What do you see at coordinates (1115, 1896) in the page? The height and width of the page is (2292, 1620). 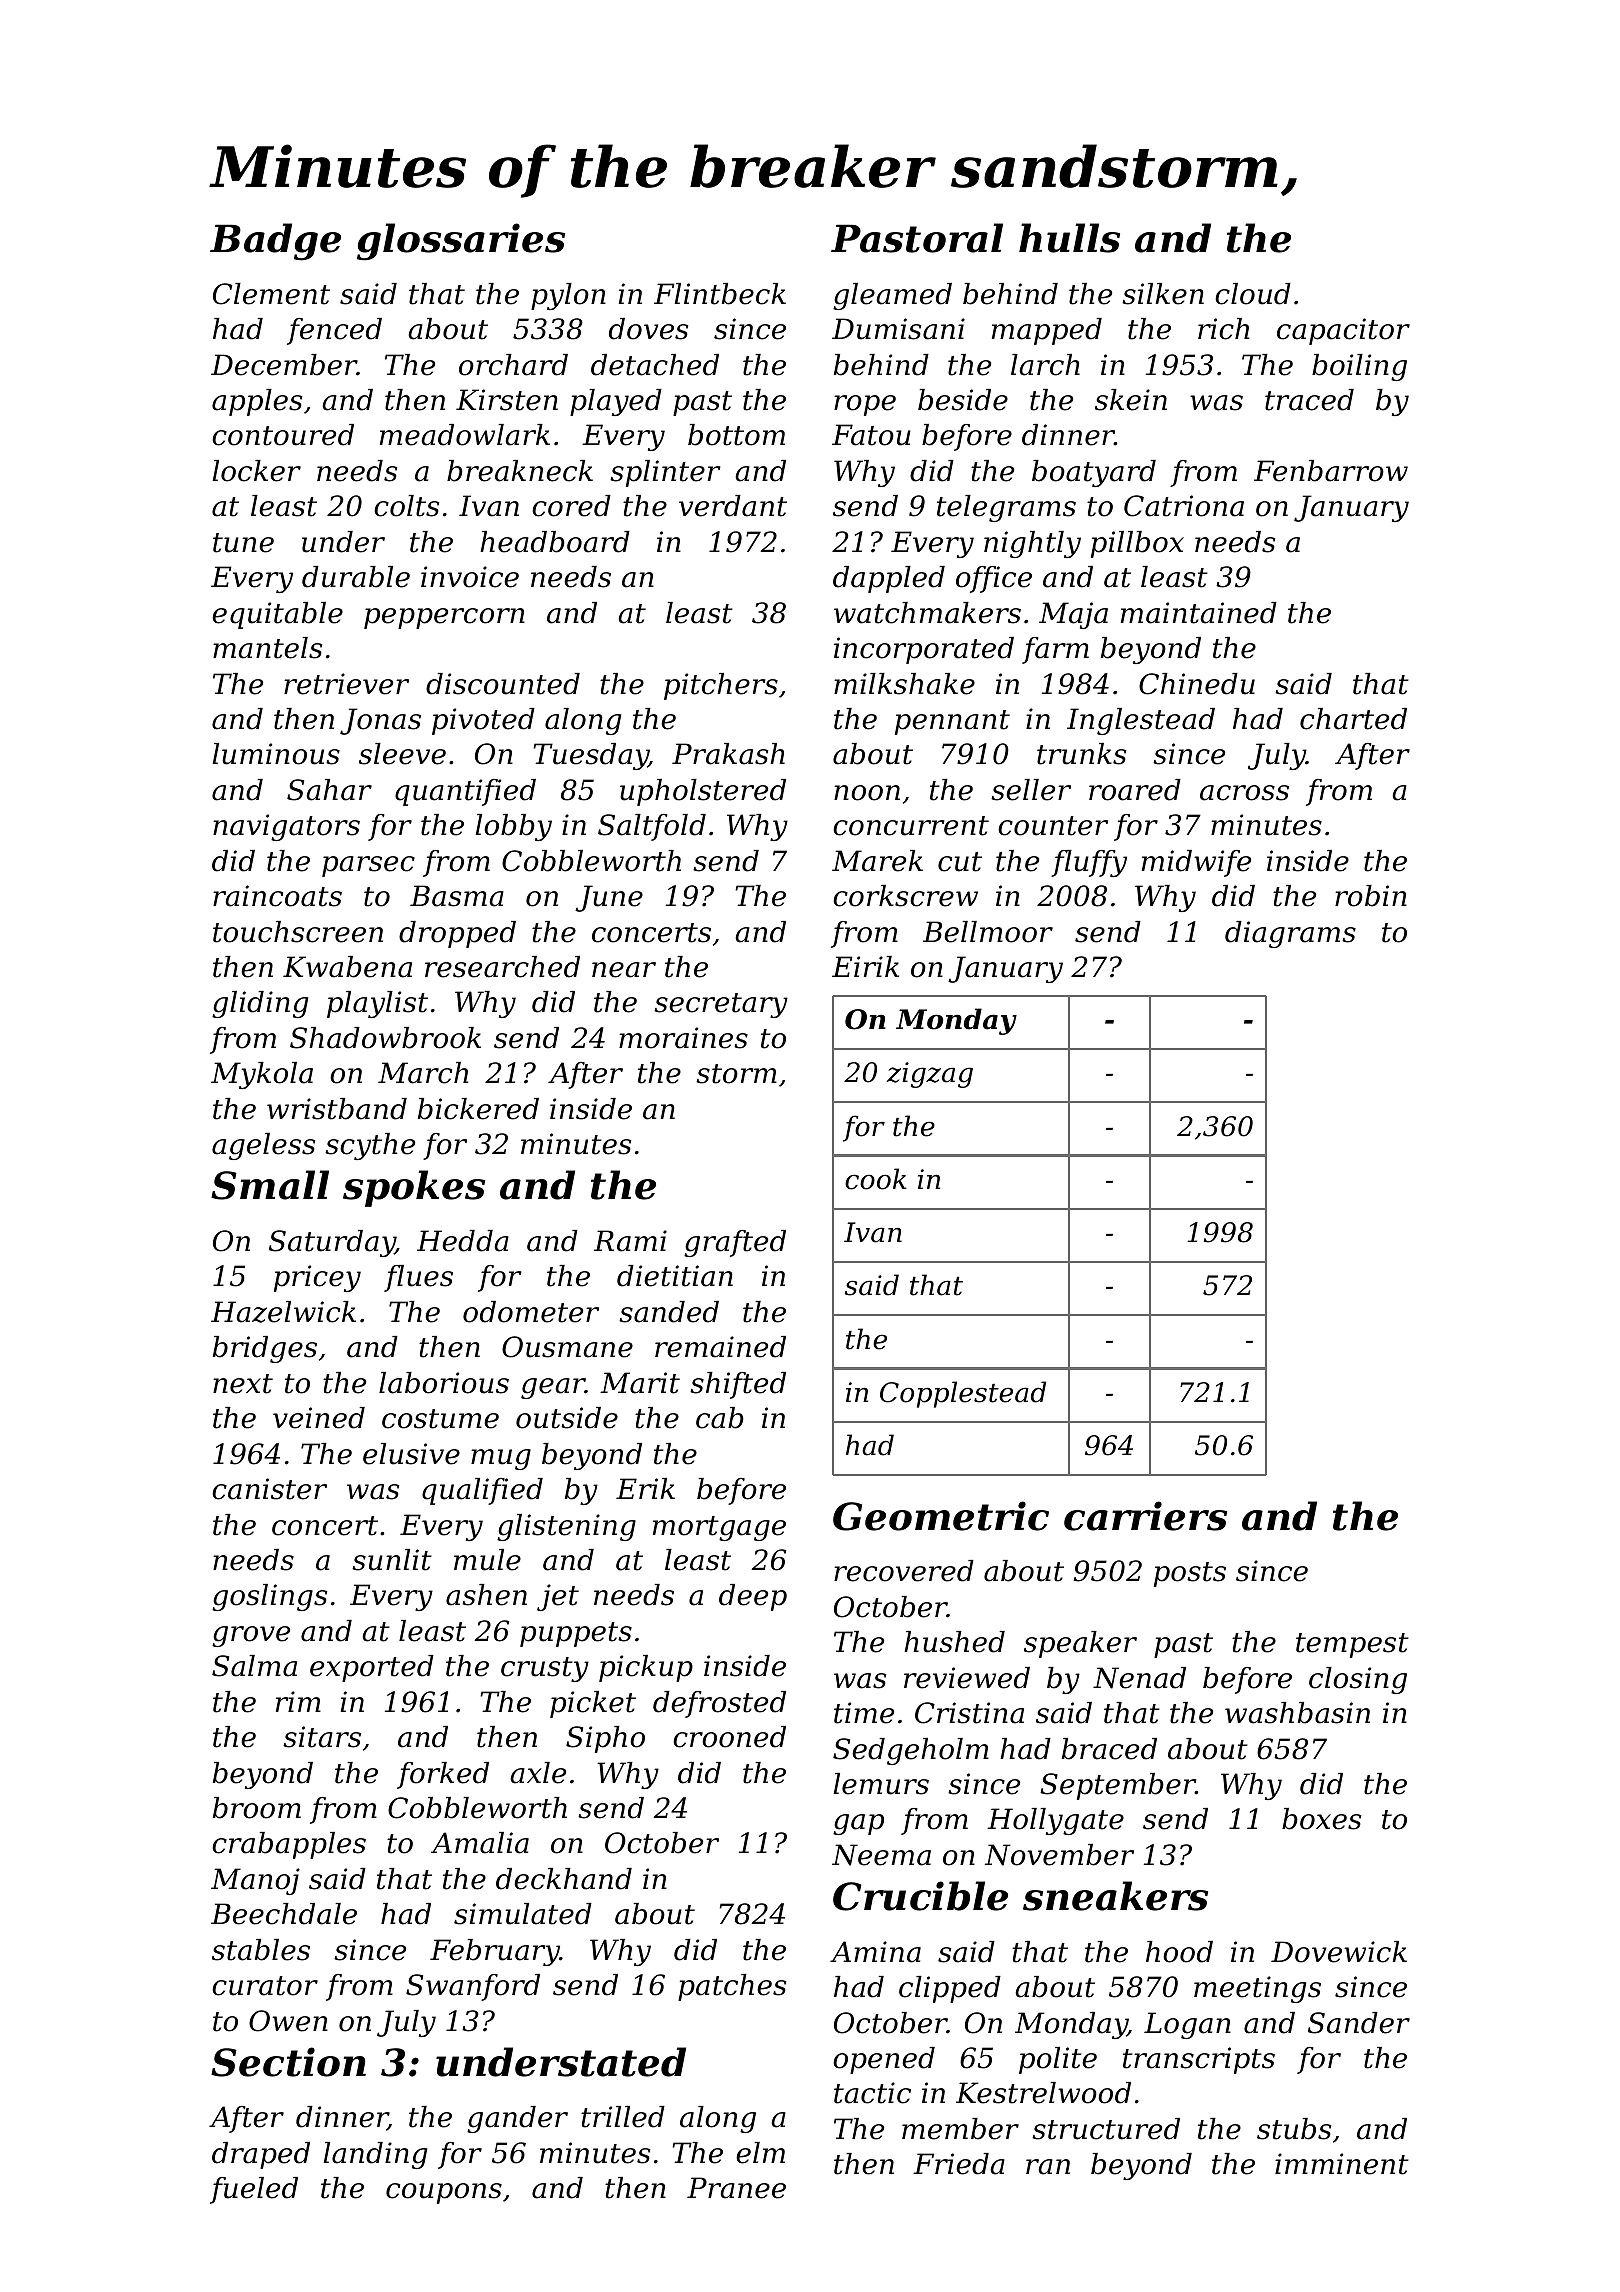 I see `sneakers` at bounding box center [1115, 1896].
